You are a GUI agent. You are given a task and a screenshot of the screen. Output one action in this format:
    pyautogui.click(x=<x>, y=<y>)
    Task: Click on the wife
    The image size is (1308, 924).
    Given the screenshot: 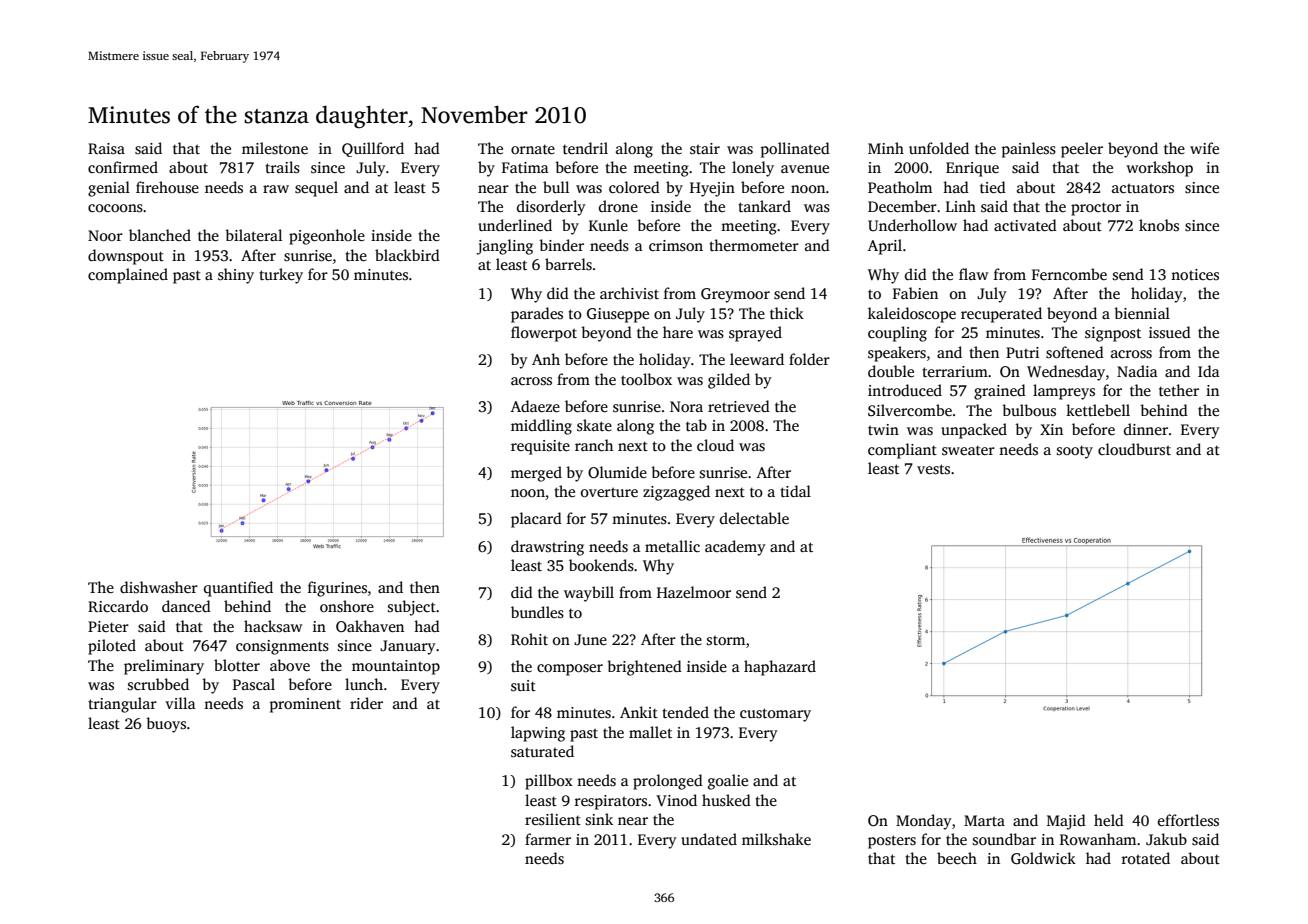 What is the action you would take?
    pyautogui.click(x=1204, y=148)
